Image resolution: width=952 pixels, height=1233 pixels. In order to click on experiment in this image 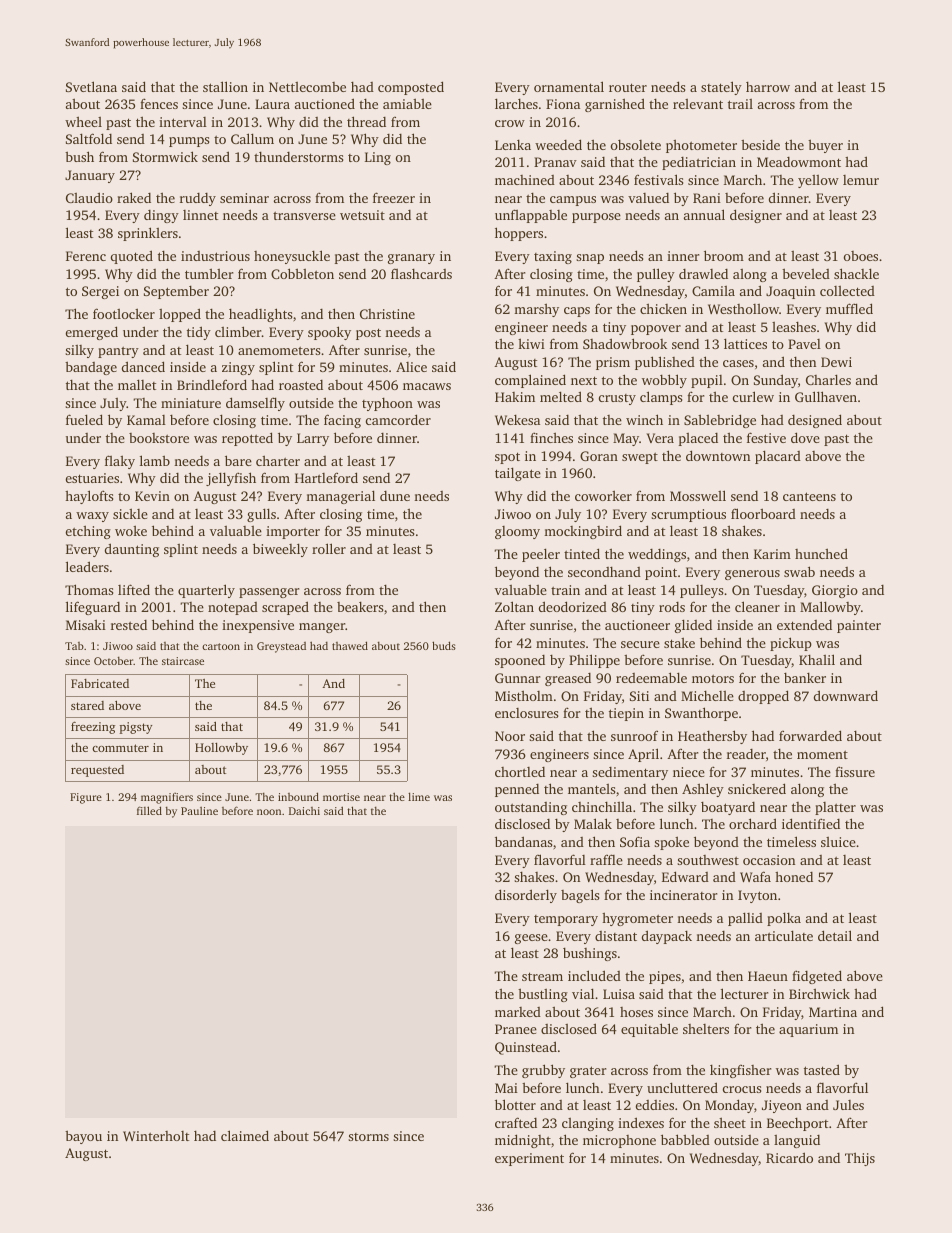, I will do `click(529, 1159)`.
